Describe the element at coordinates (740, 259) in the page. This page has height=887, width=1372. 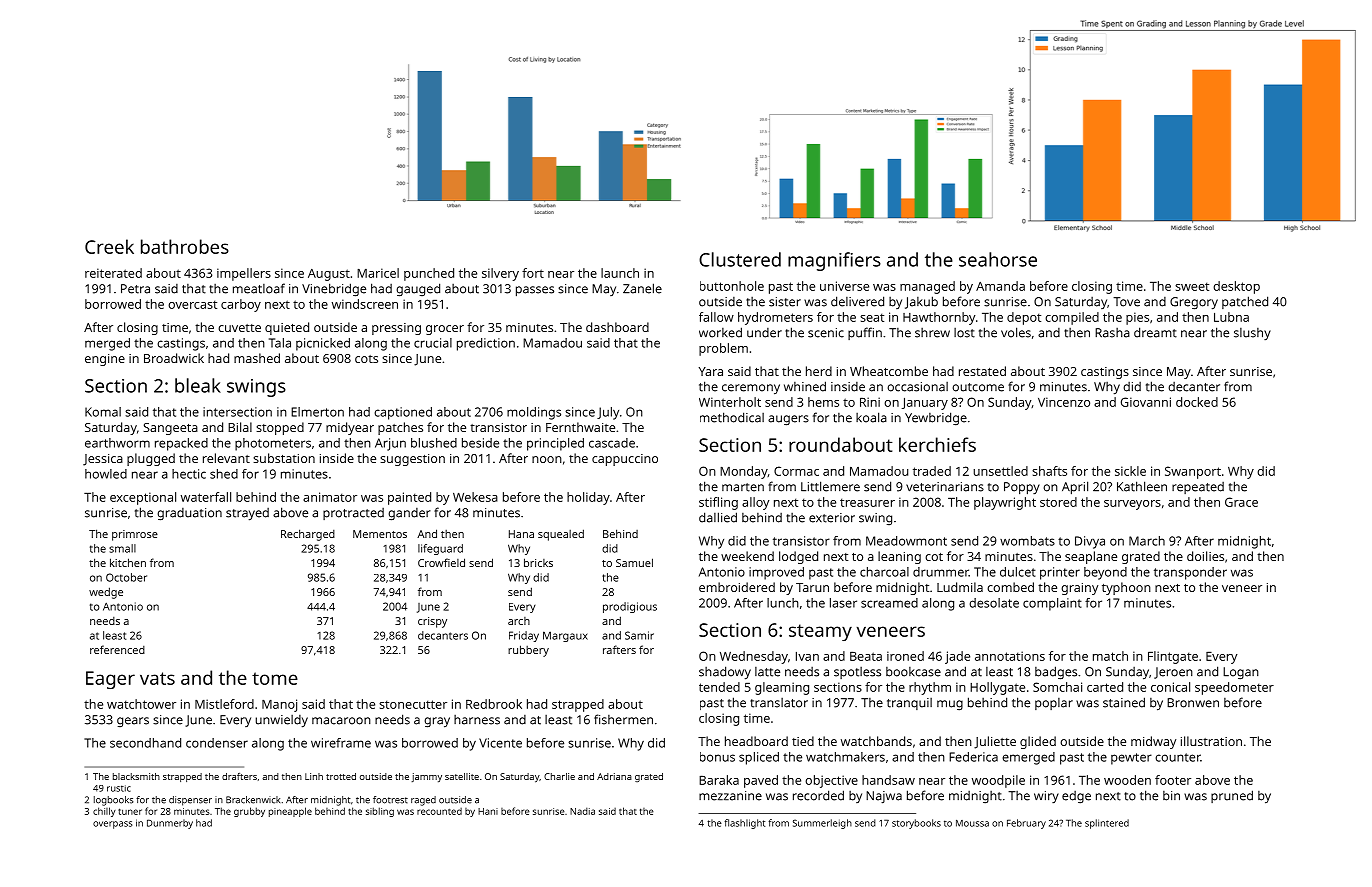
I see `Clustered` at that location.
